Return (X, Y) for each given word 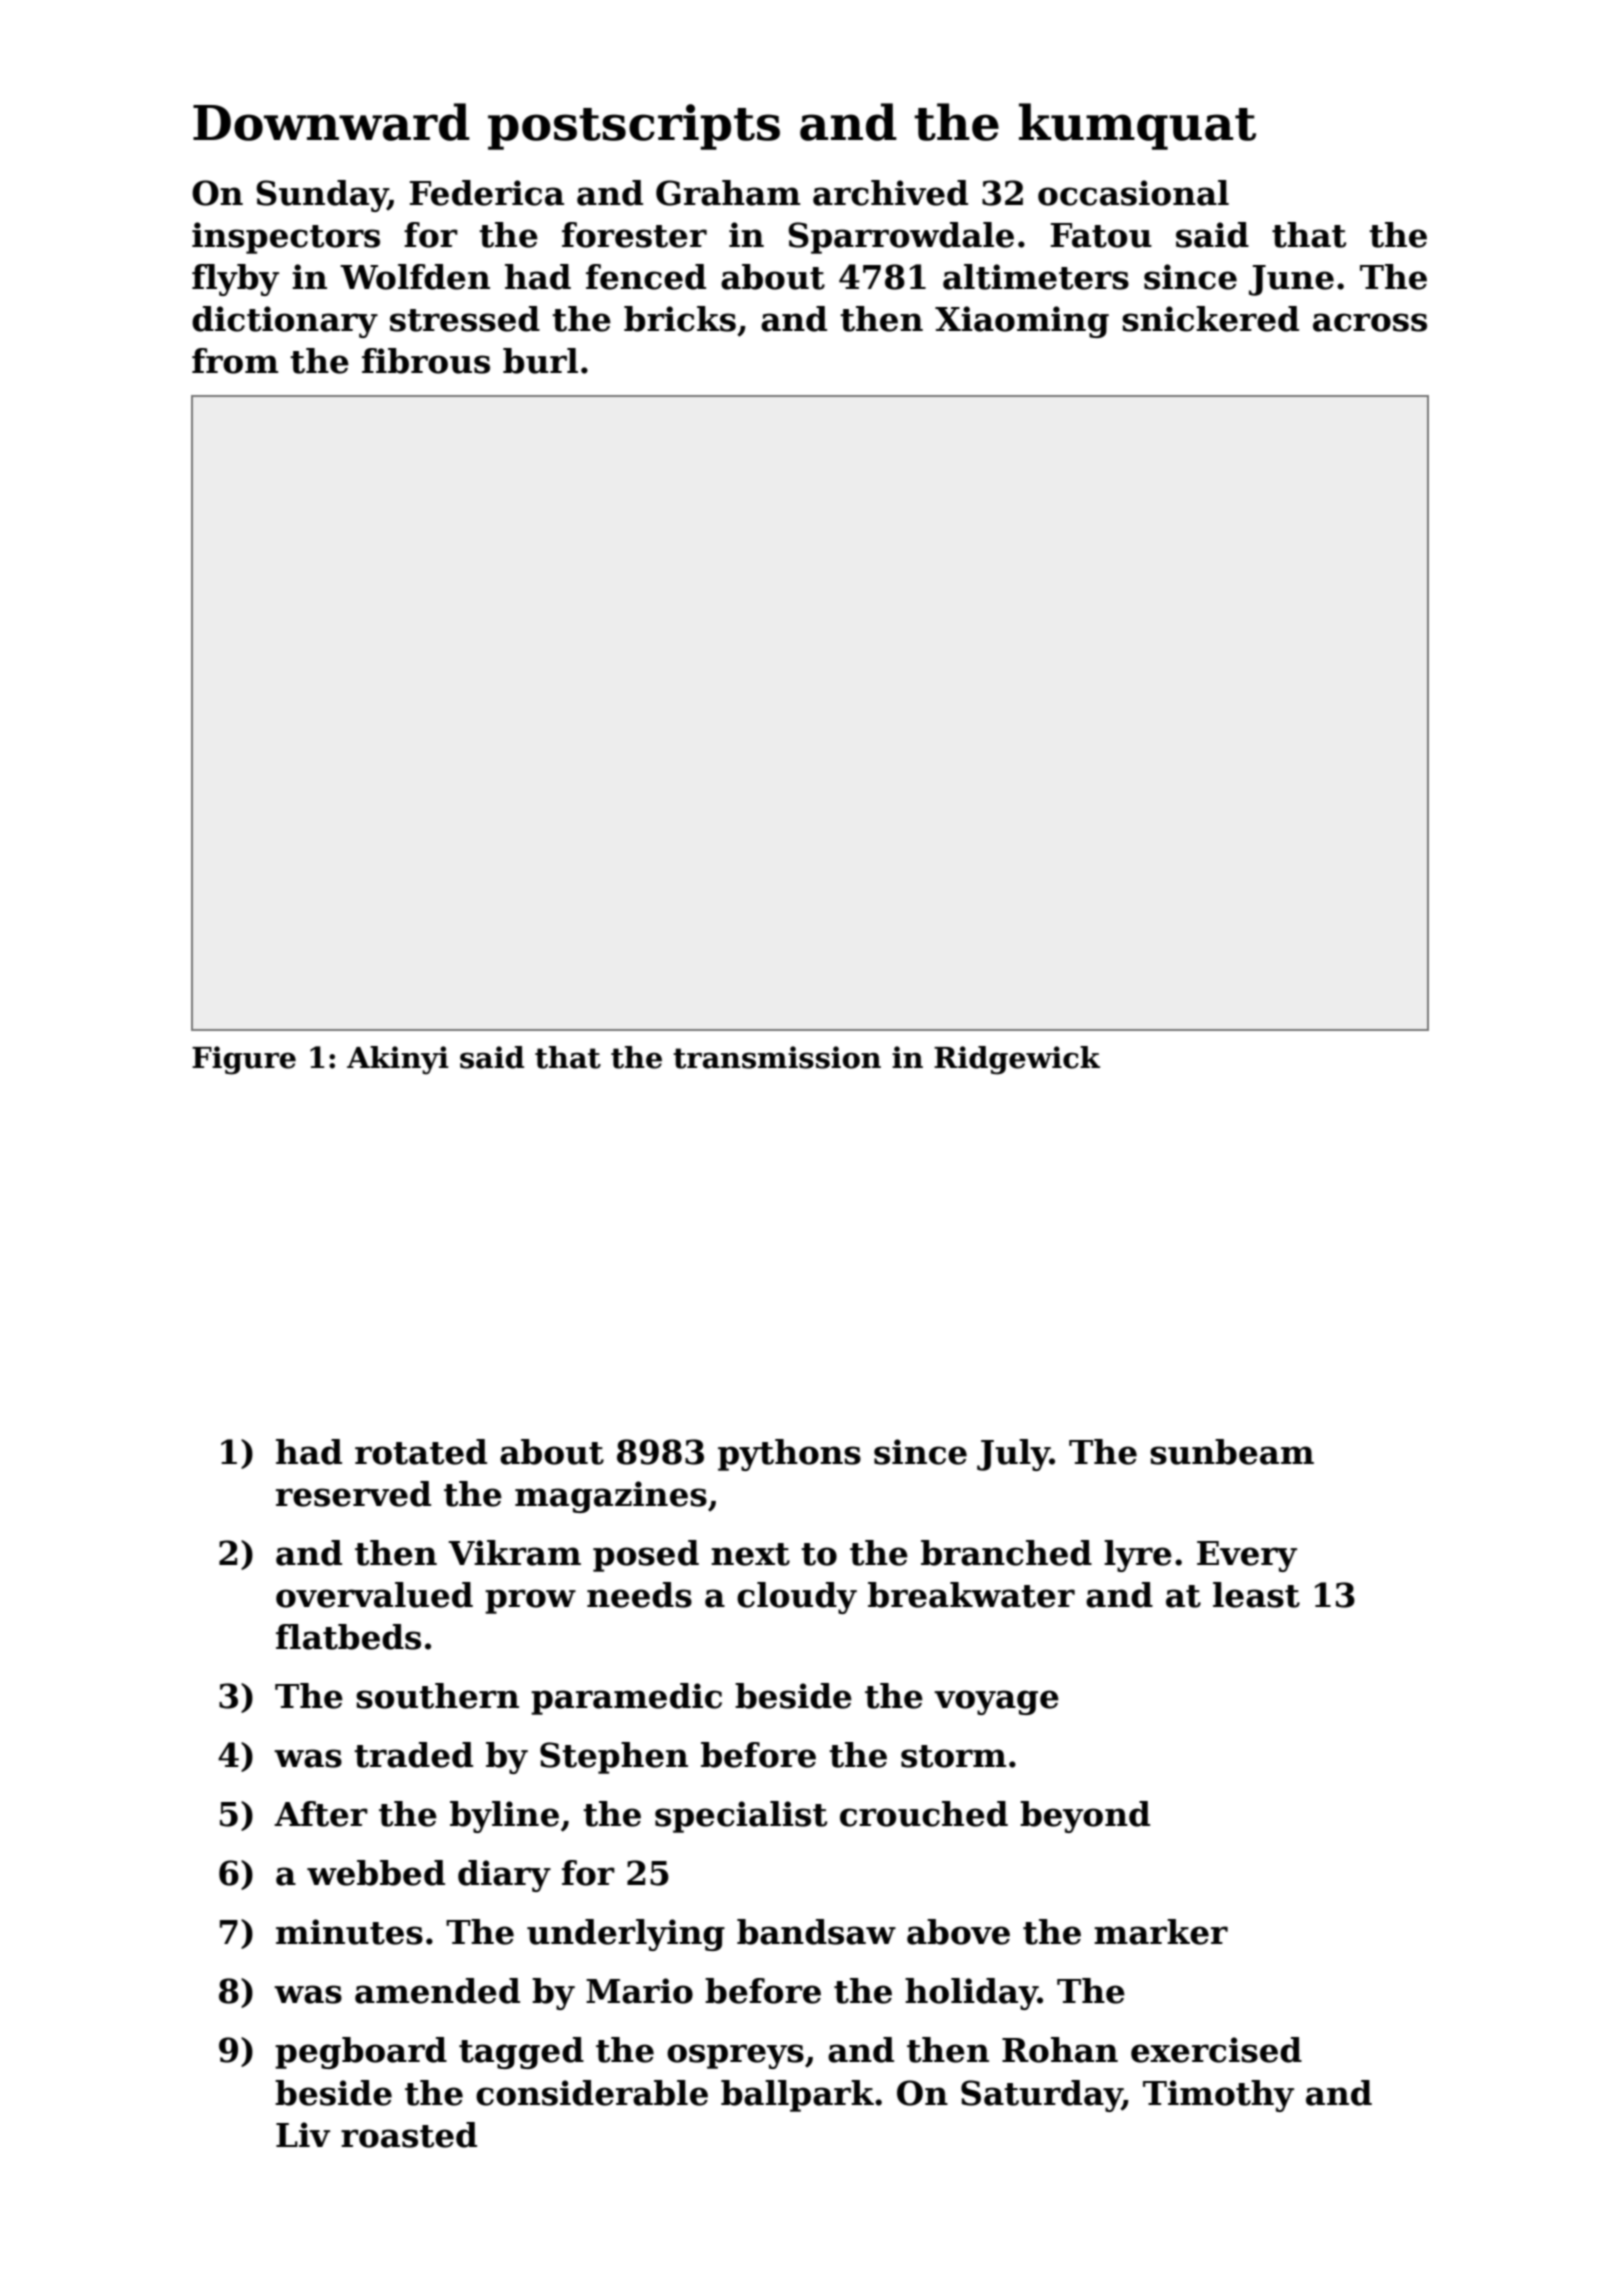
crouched (924, 1814)
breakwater (971, 1595)
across (1370, 322)
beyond (1085, 1817)
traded (413, 1755)
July (1013, 1455)
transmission (777, 1057)
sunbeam (1232, 1452)
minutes (349, 1932)
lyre (1138, 1556)
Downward (331, 122)
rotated (421, 1452)
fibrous (426, 361)
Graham (728, 193)
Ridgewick (1017, 1060)
